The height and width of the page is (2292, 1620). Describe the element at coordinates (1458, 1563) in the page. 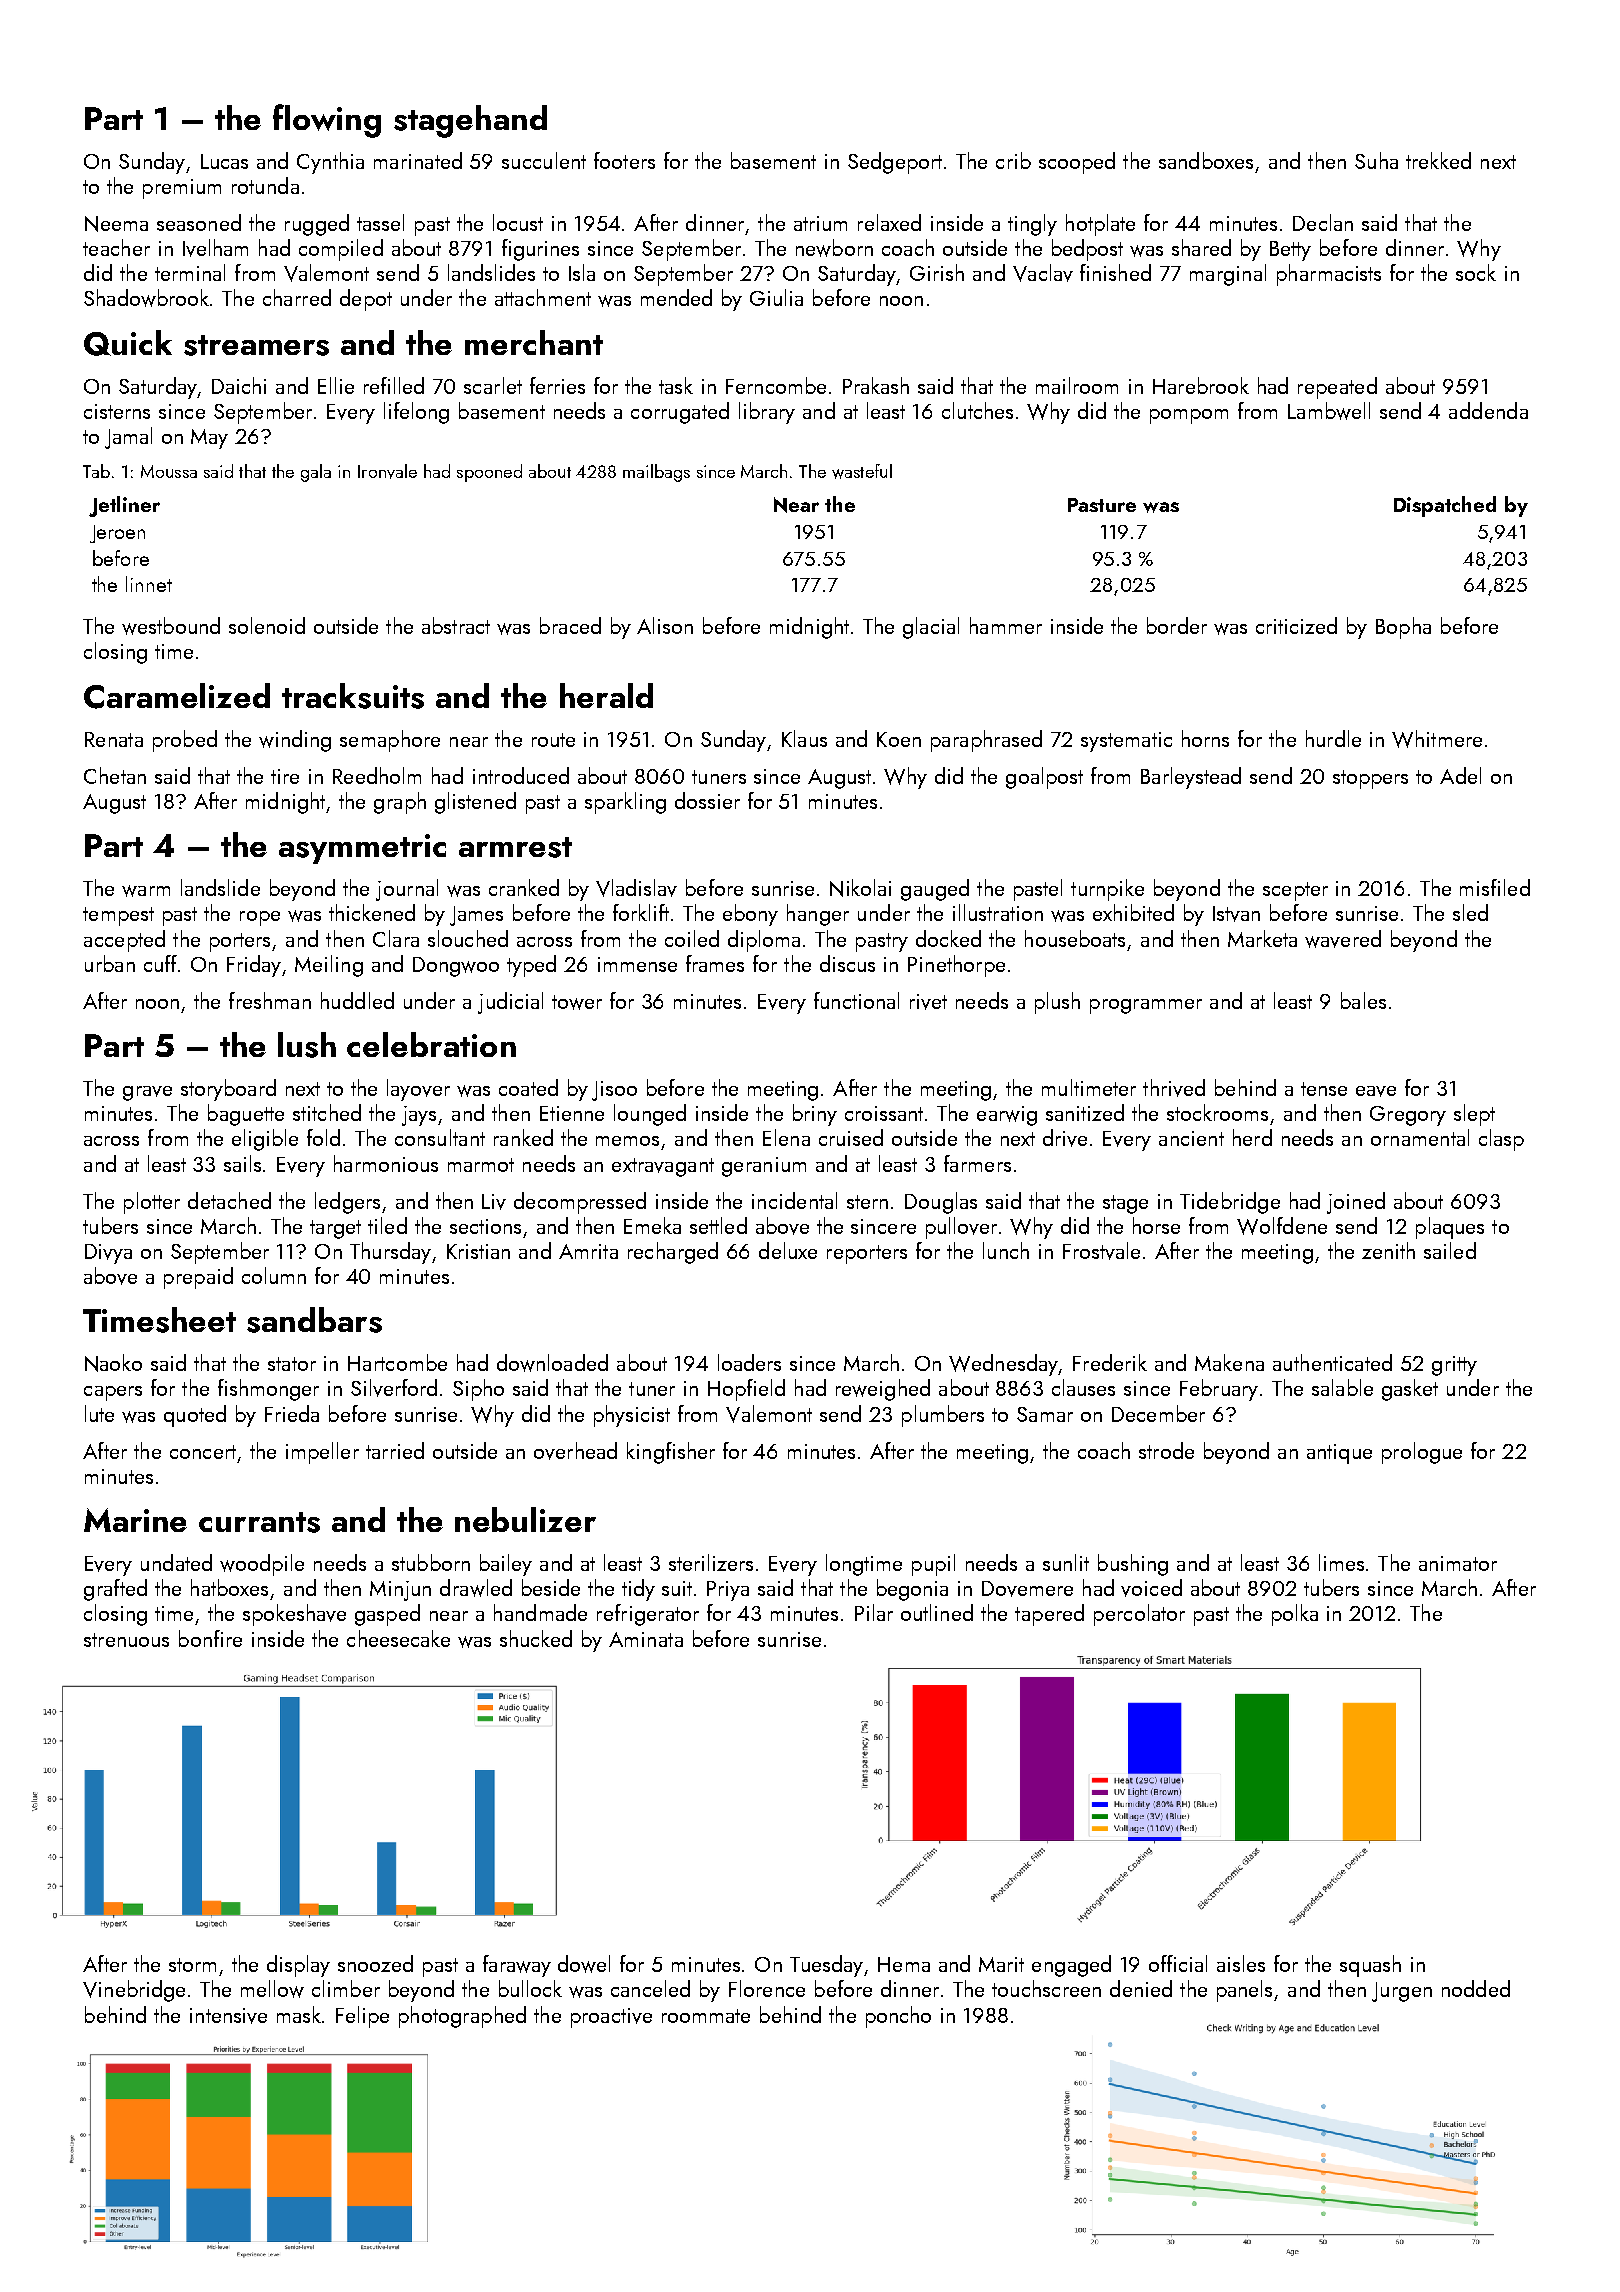

I see `animator` at that location.
